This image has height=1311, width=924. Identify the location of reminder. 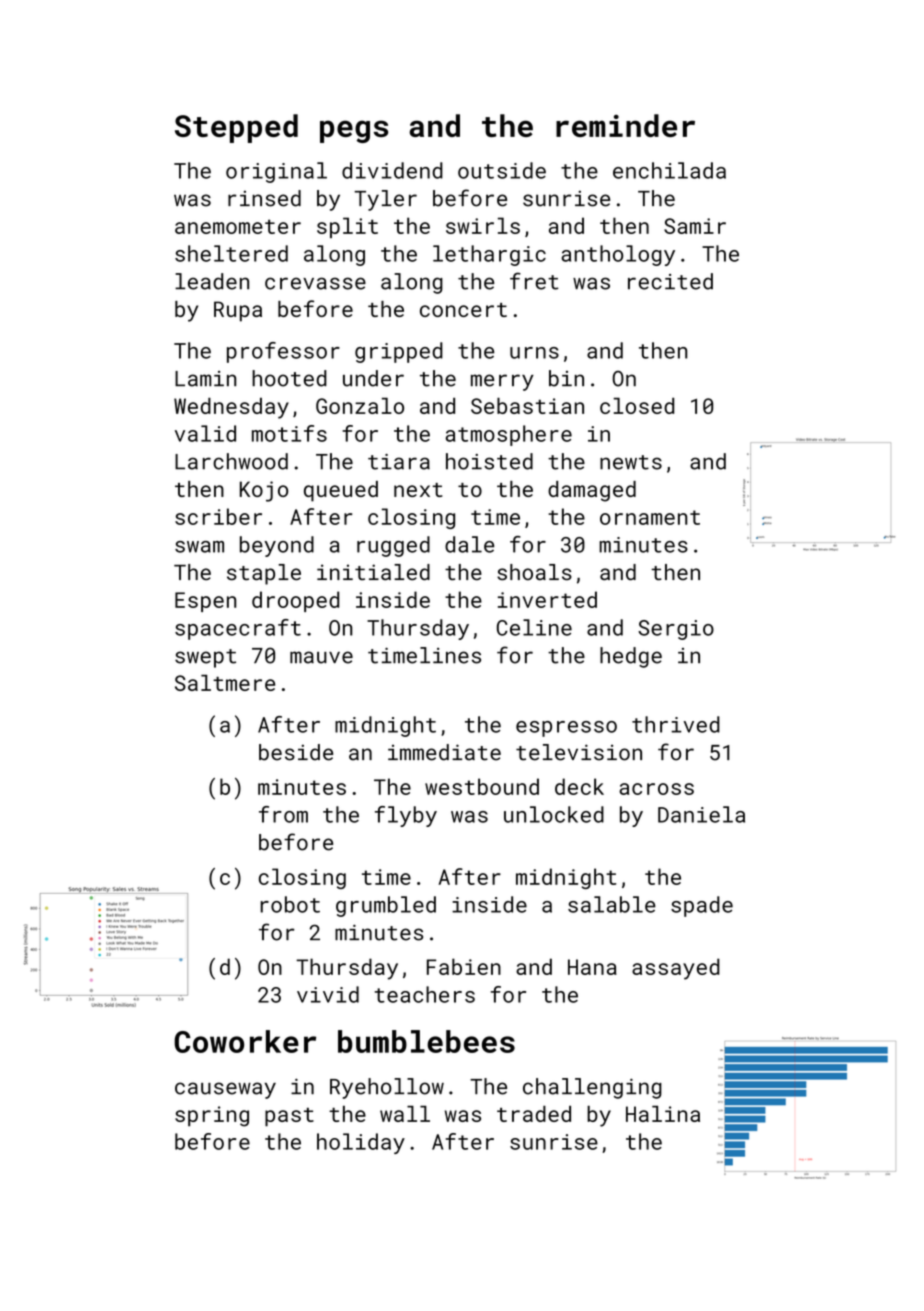
(625, 125).
